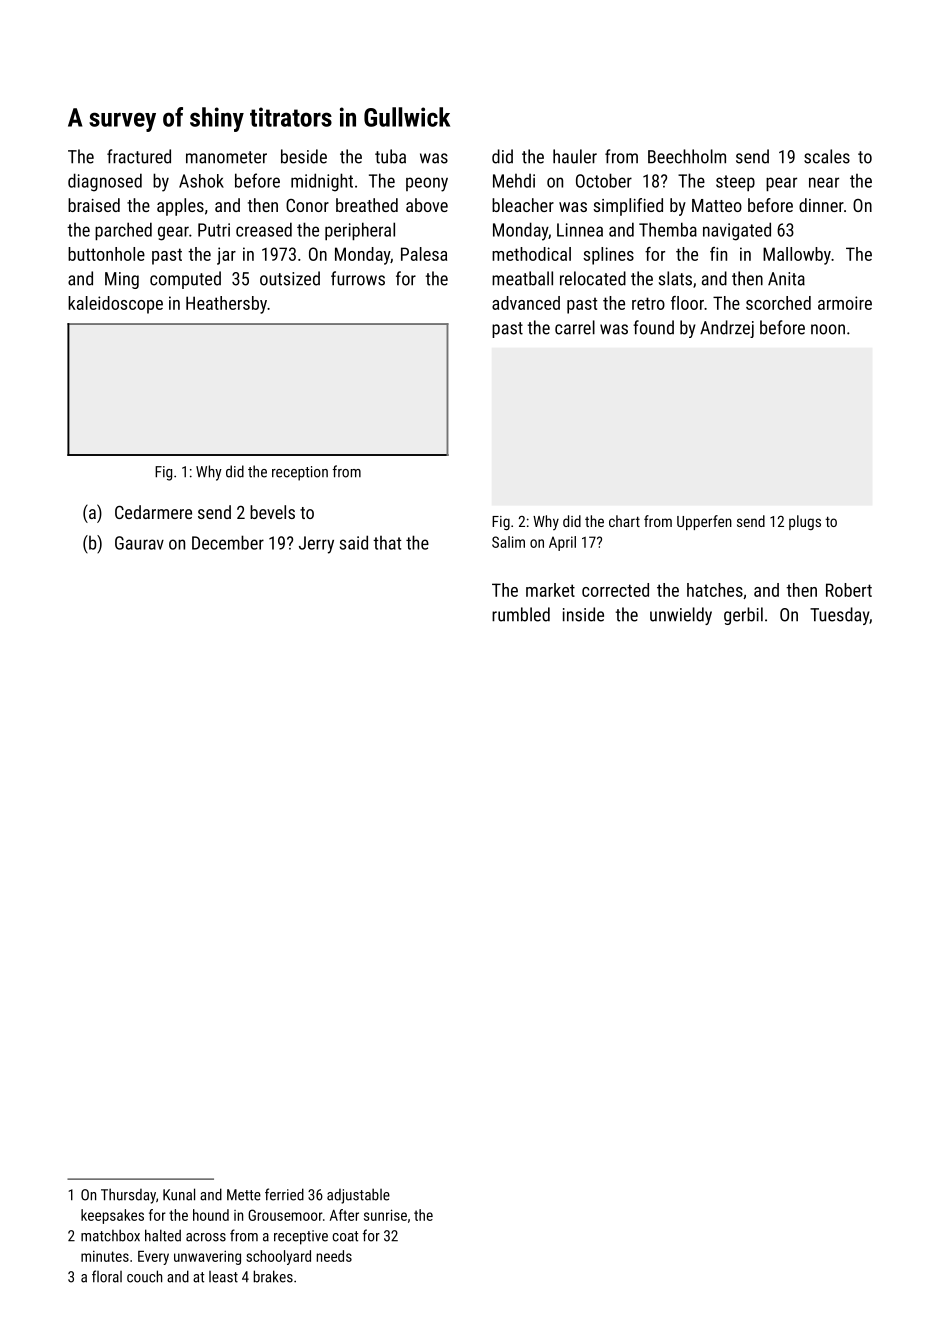  What do you see at coordinates (211, 1215) in the image?
I see `hound` at bounding box center [211, 1215].
